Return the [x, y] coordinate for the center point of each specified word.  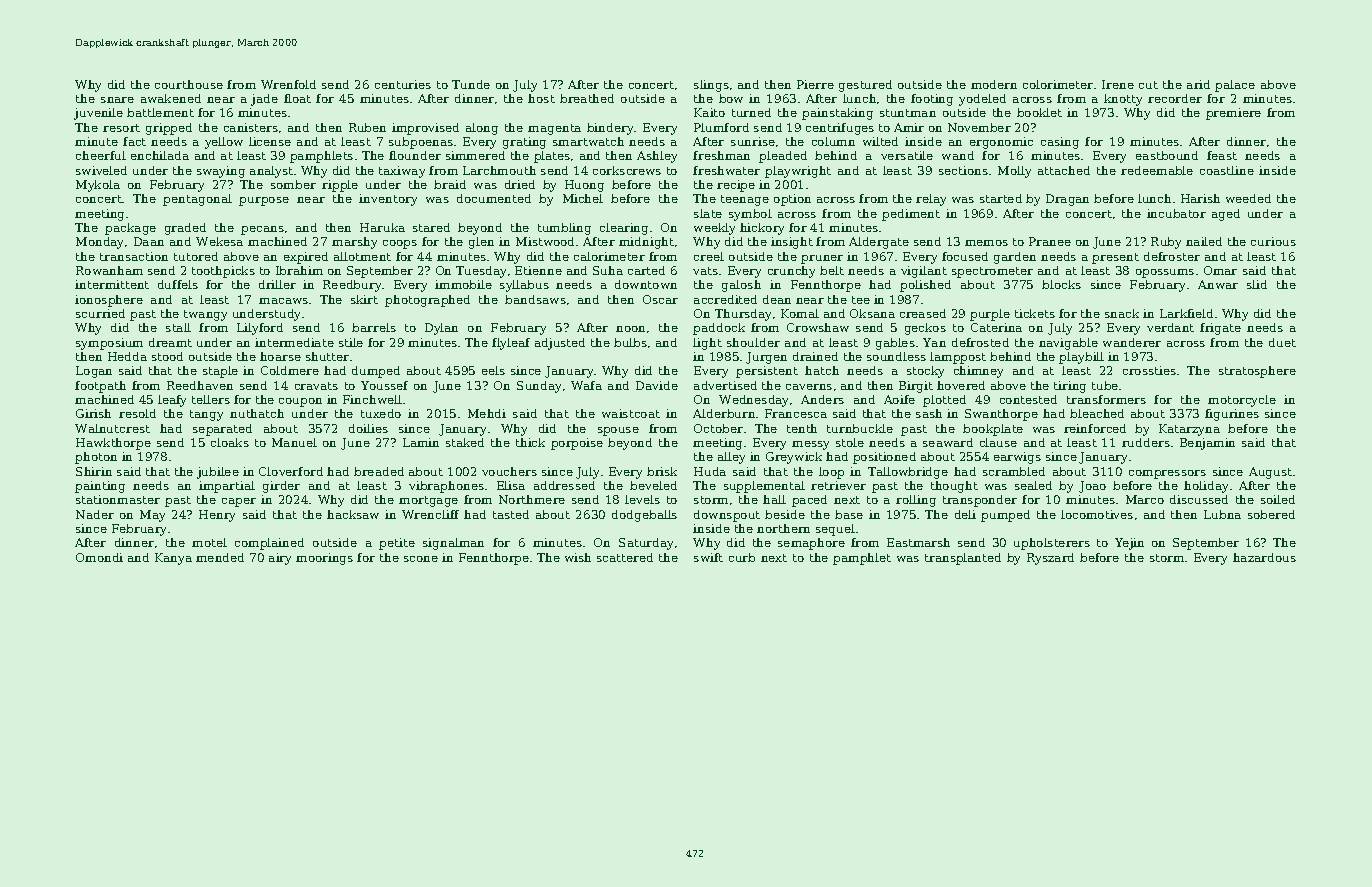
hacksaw [353, 514]
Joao [1092, 487]
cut [1148, 85]
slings [711, 86]
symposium [109, 344]
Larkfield [1186, 313]
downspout [727, 516]
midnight [646, 243]
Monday [99, 243]
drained [815, 356]
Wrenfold [288, 84]
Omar [1220, 270]
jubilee [218, 473]
